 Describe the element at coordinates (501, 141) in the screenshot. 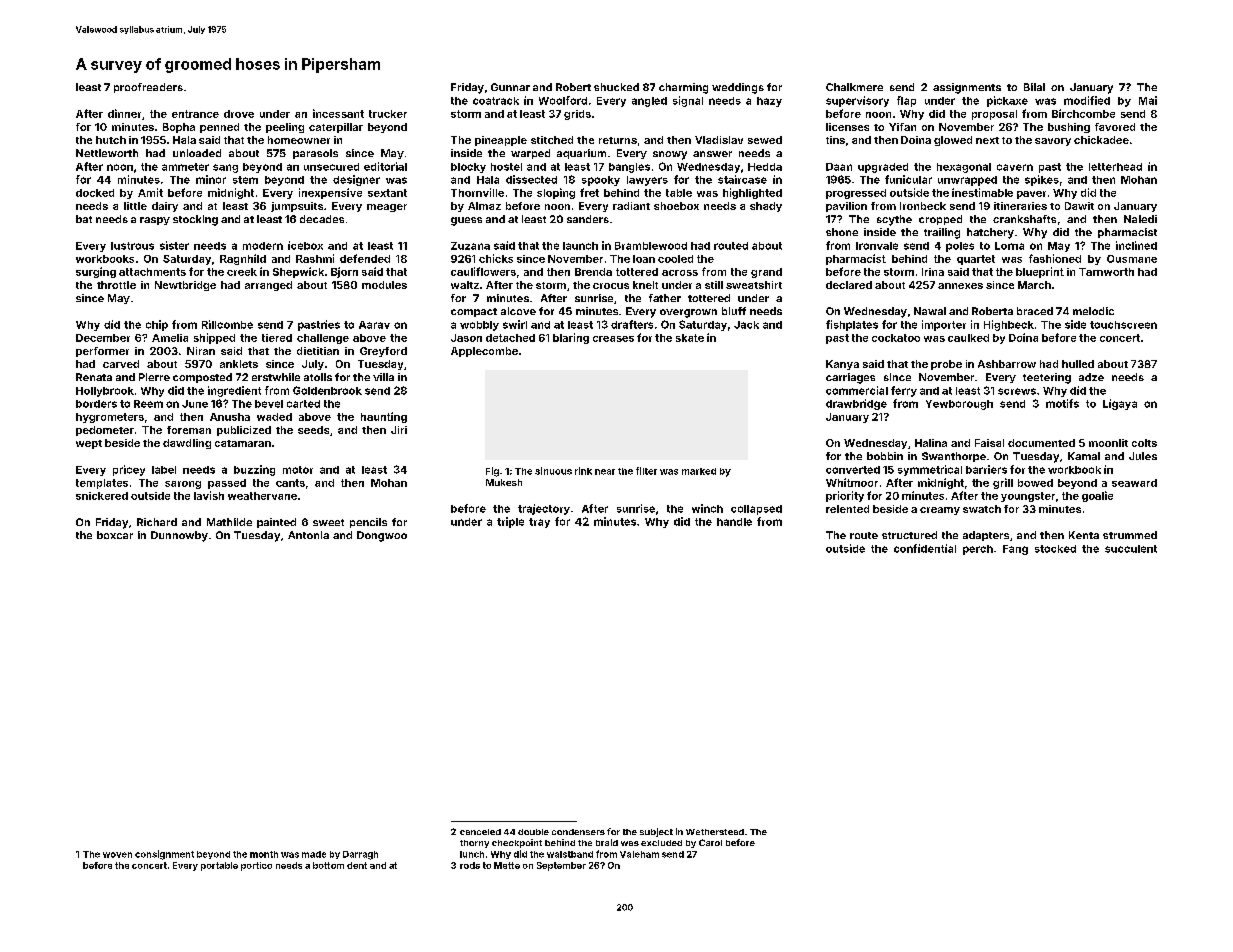

I see `pineapple` at that location.
